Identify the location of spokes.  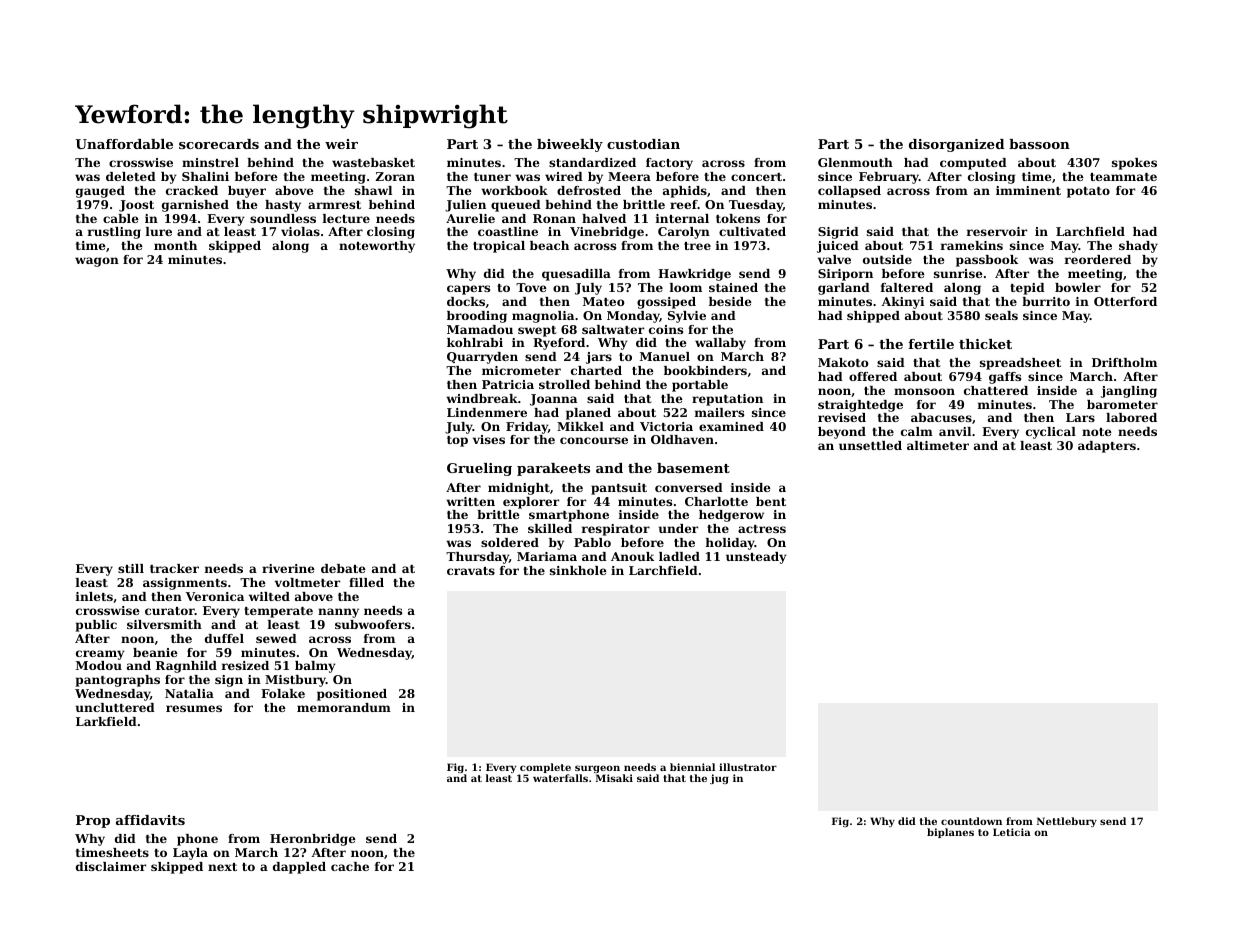
(1134, 164).
